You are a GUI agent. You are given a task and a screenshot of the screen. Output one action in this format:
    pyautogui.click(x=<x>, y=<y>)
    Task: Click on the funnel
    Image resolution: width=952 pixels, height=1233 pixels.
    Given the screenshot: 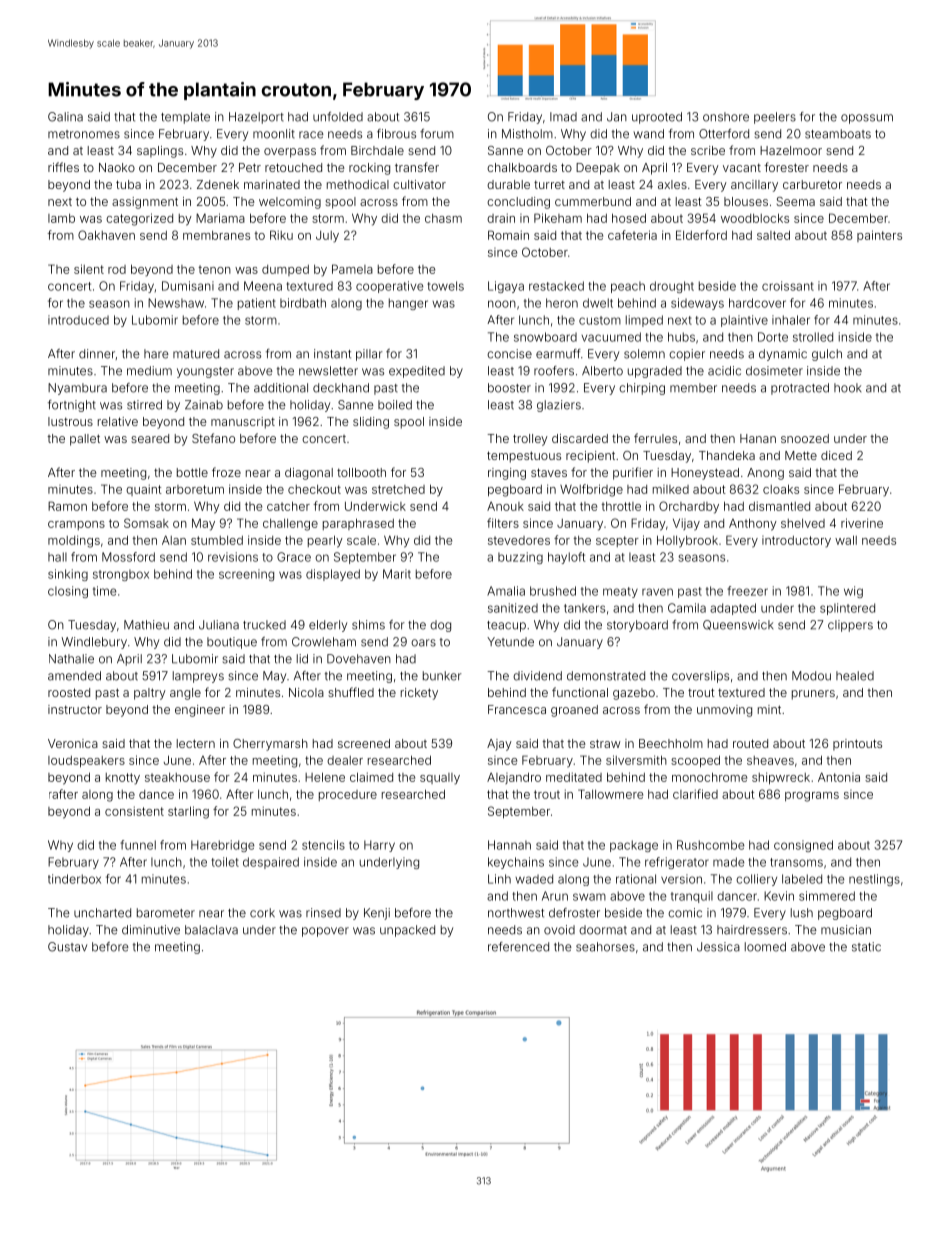 What is the action you would take?
    pyautogui.click(x=138, y=845)
